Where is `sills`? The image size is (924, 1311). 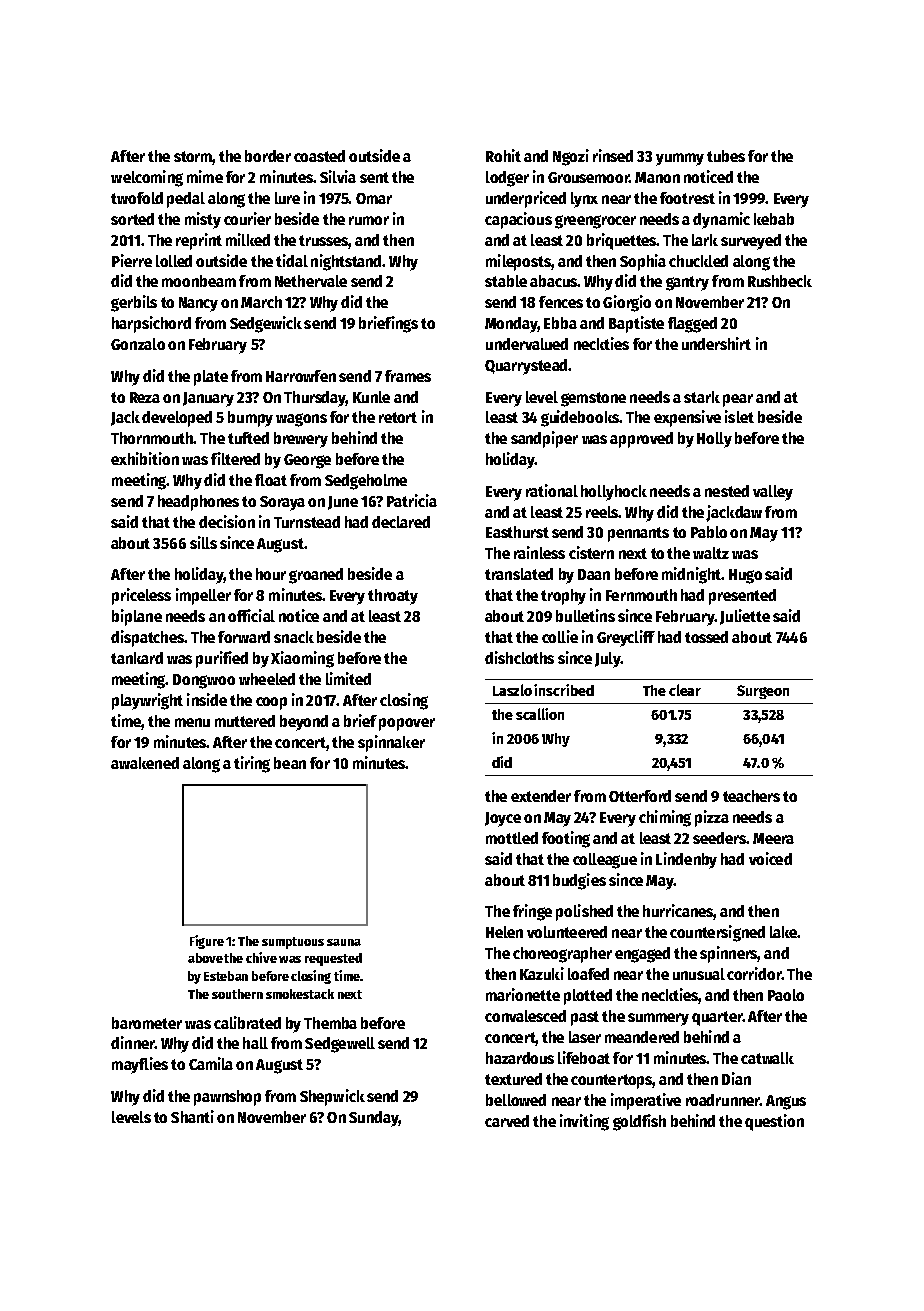 sills is located at coordinates (203, 542).
